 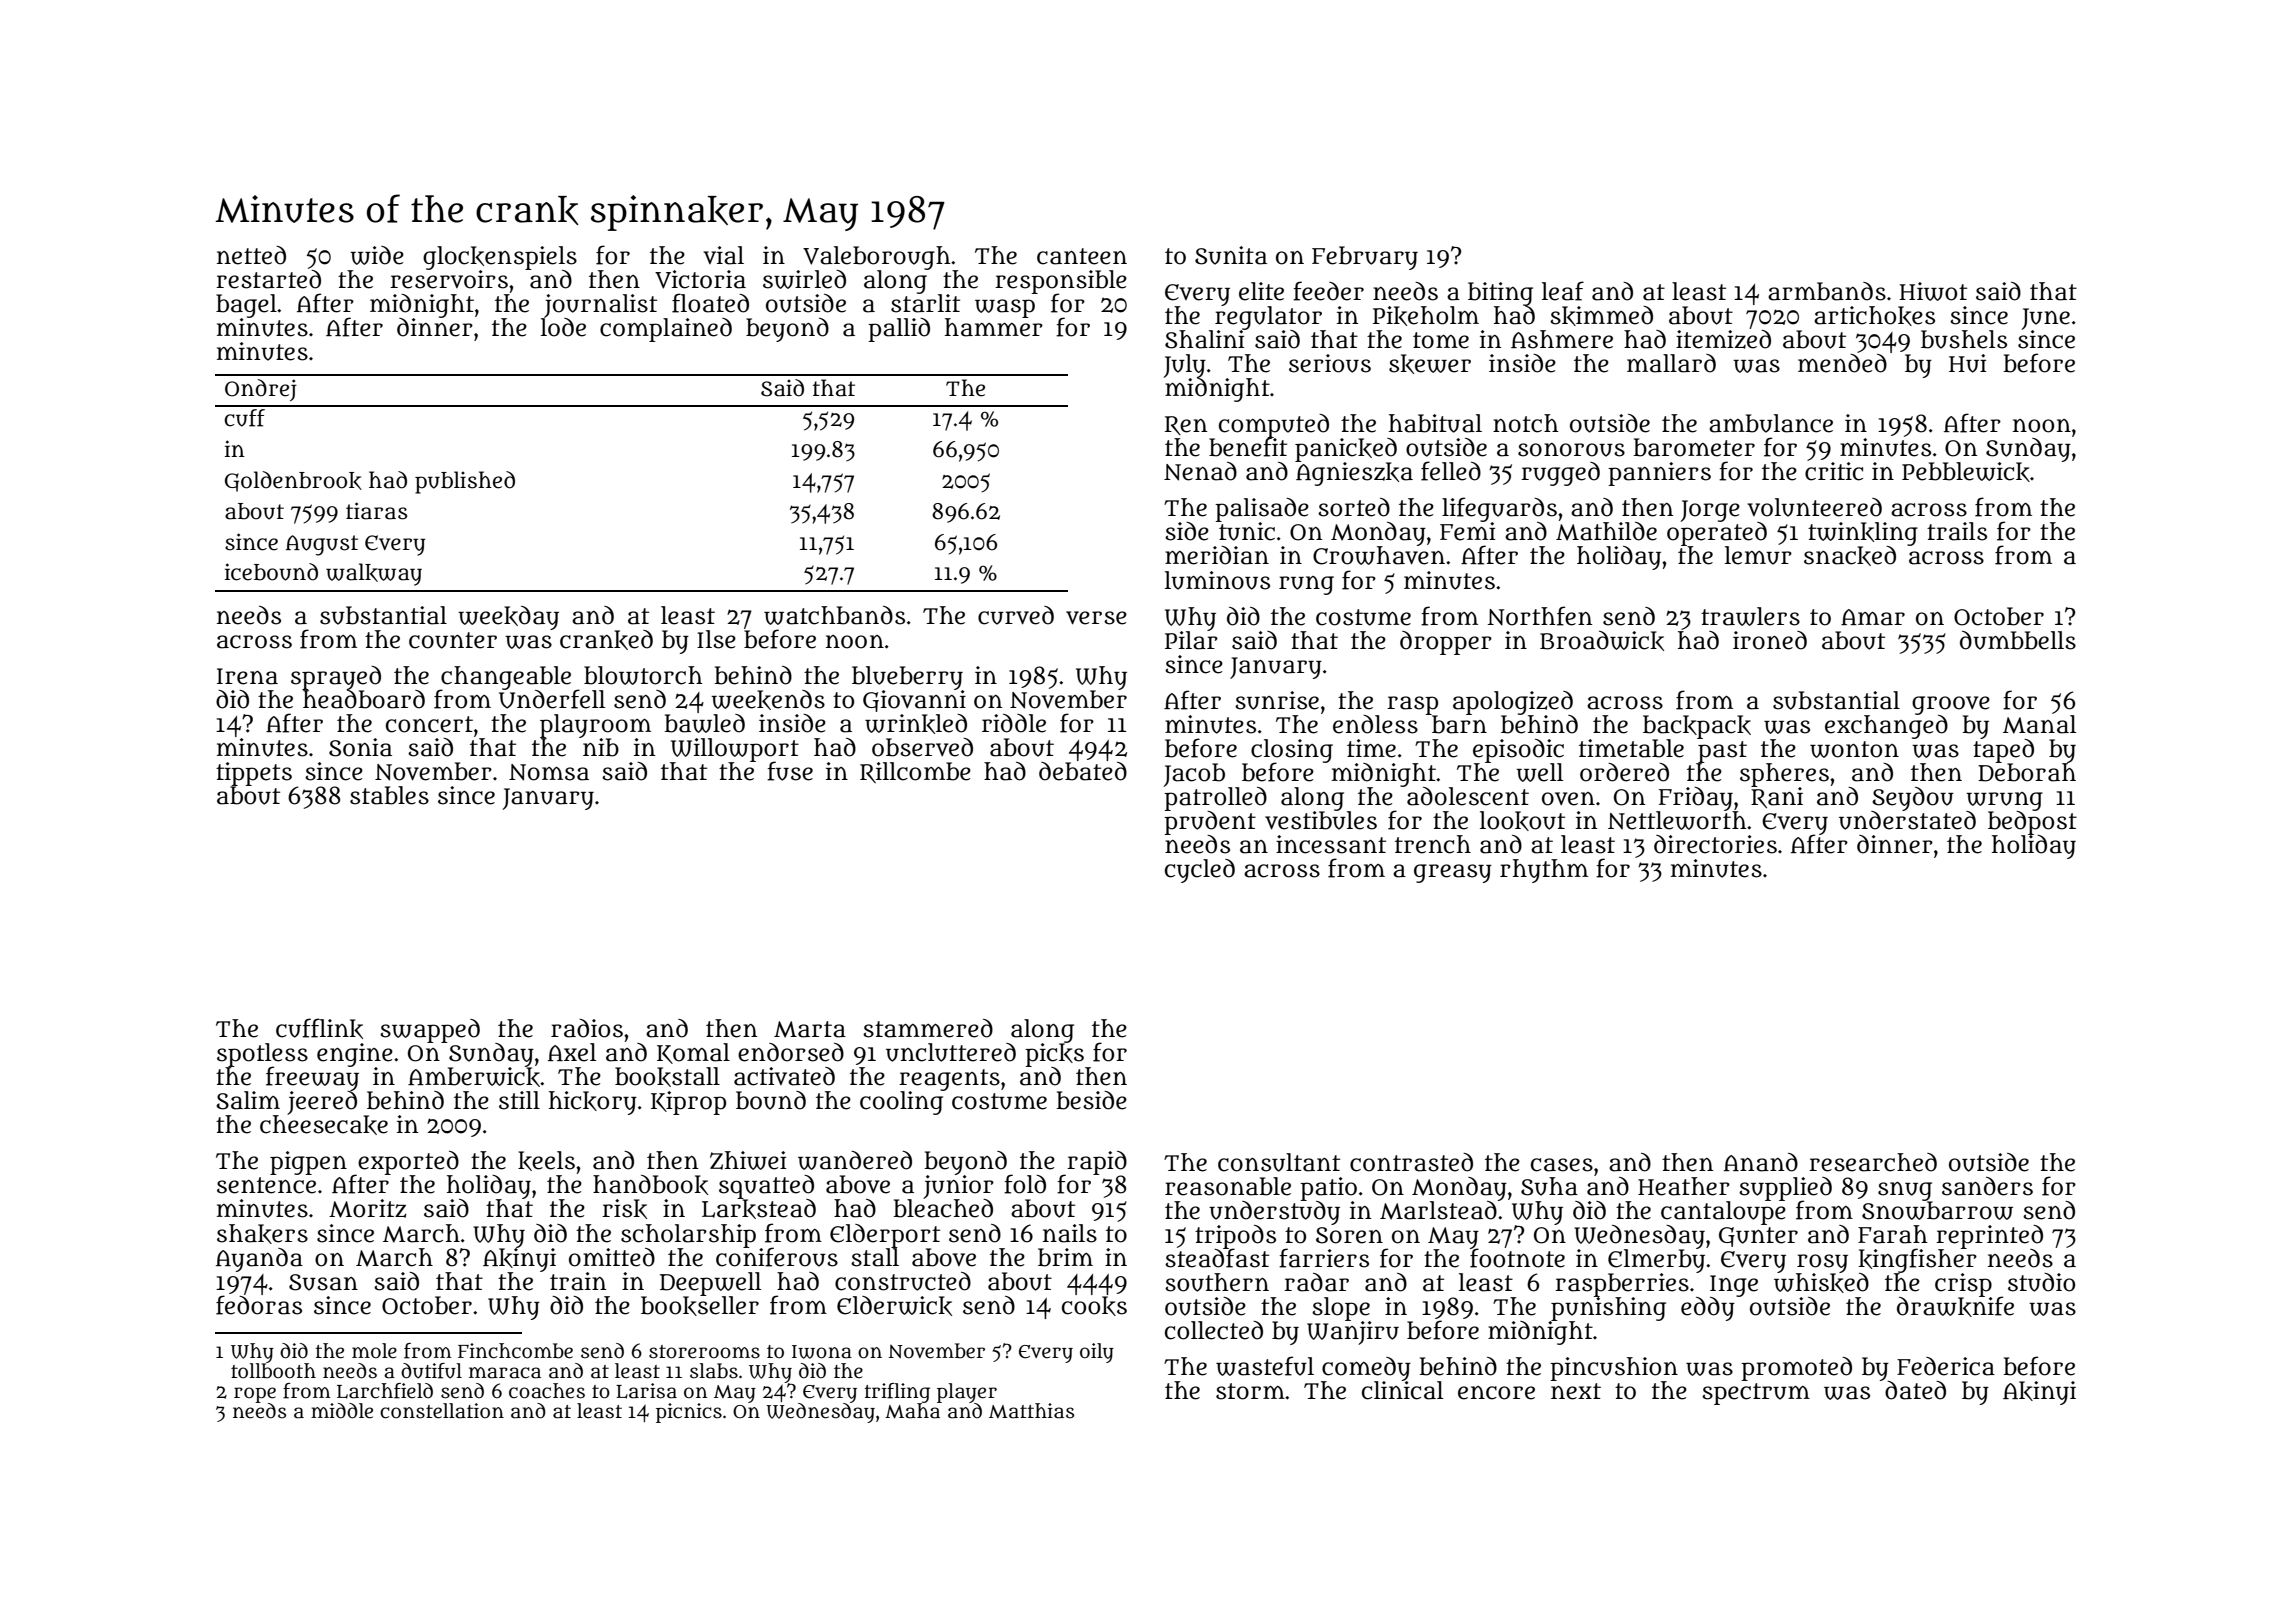 What do you see at coordinates (1771, 423) in the screenshot?
I see `ambulance` at bounding box center [1771, 423].
